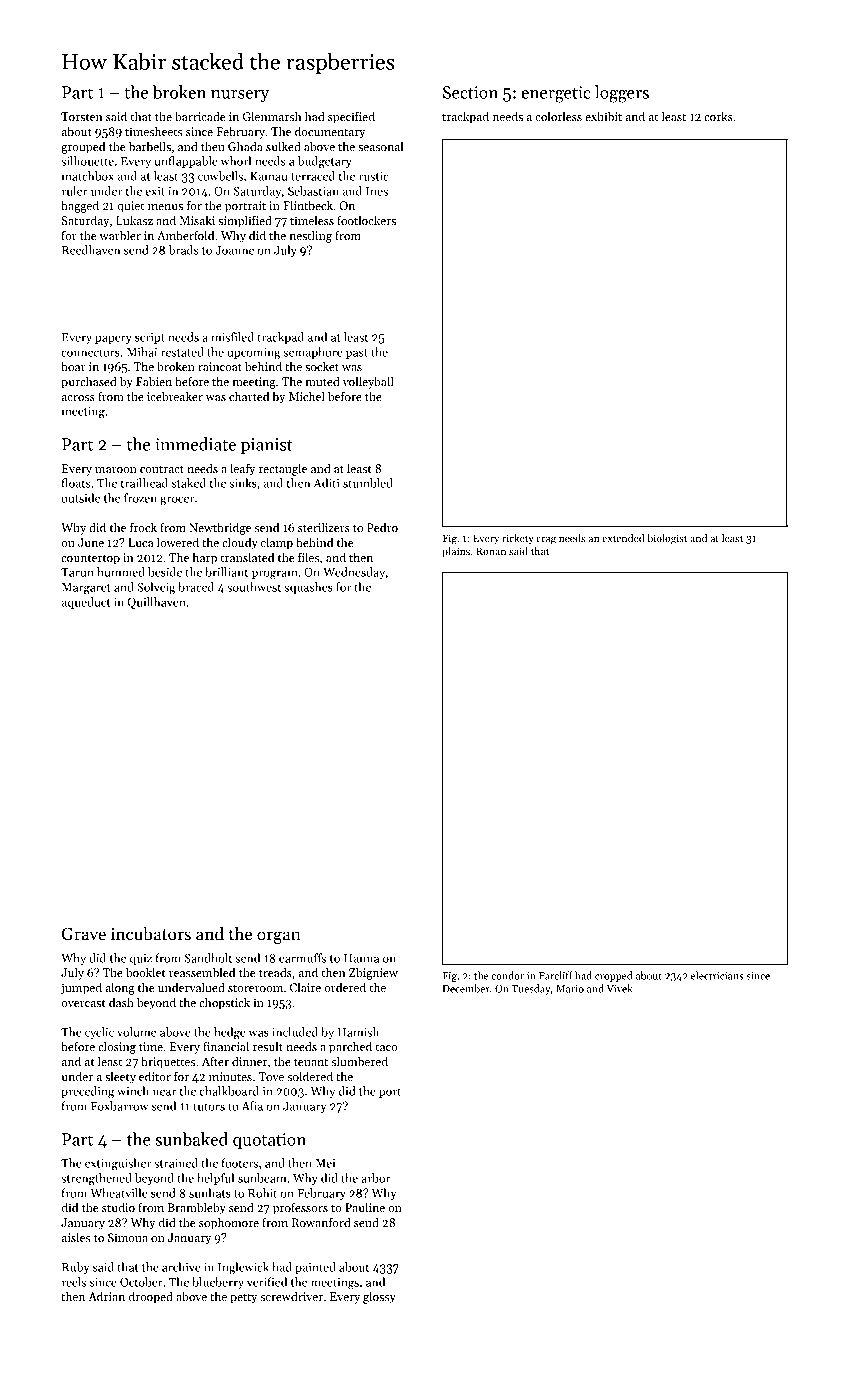 The image size is (849, 1400). I want to click on Torsten, so click(81, 116).
